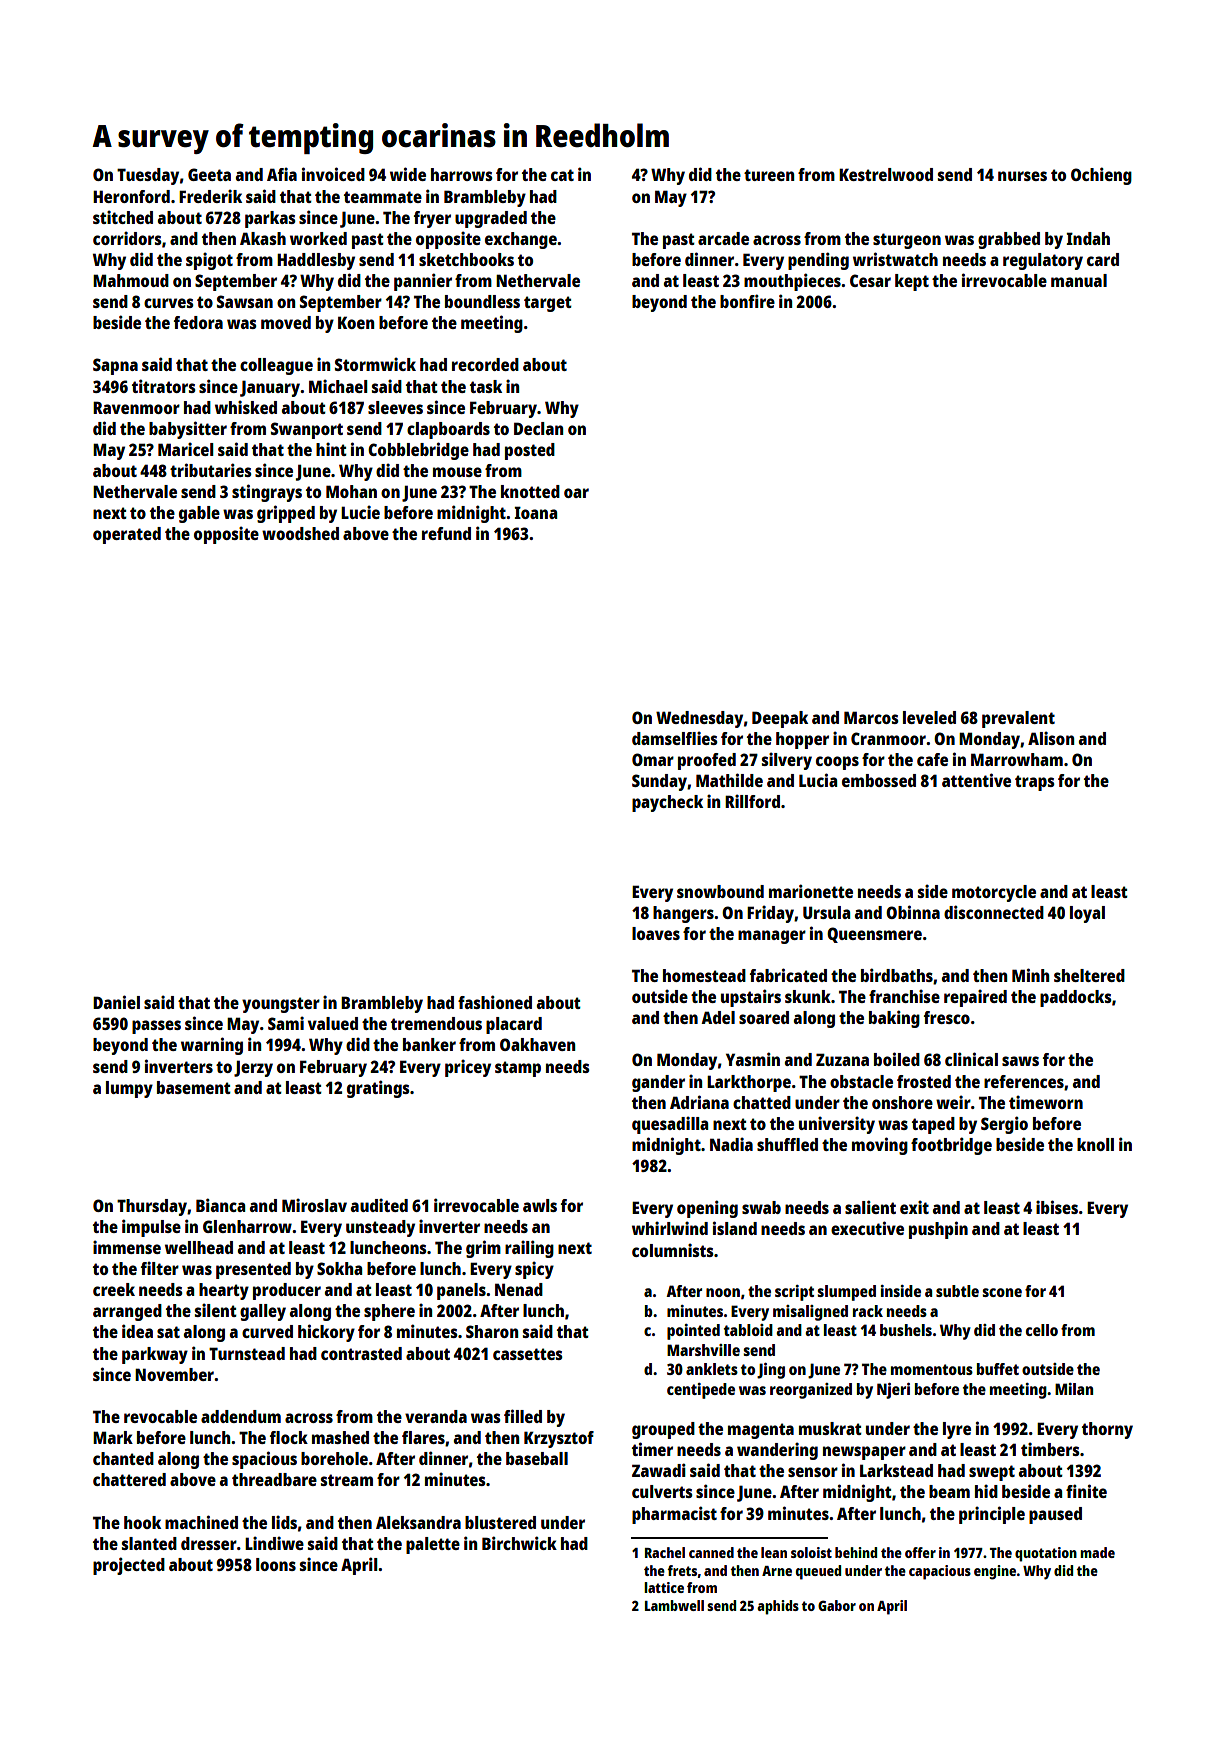  Describe the element at coordinates (535, 512) in the image. I see `Ioana` at that location.
